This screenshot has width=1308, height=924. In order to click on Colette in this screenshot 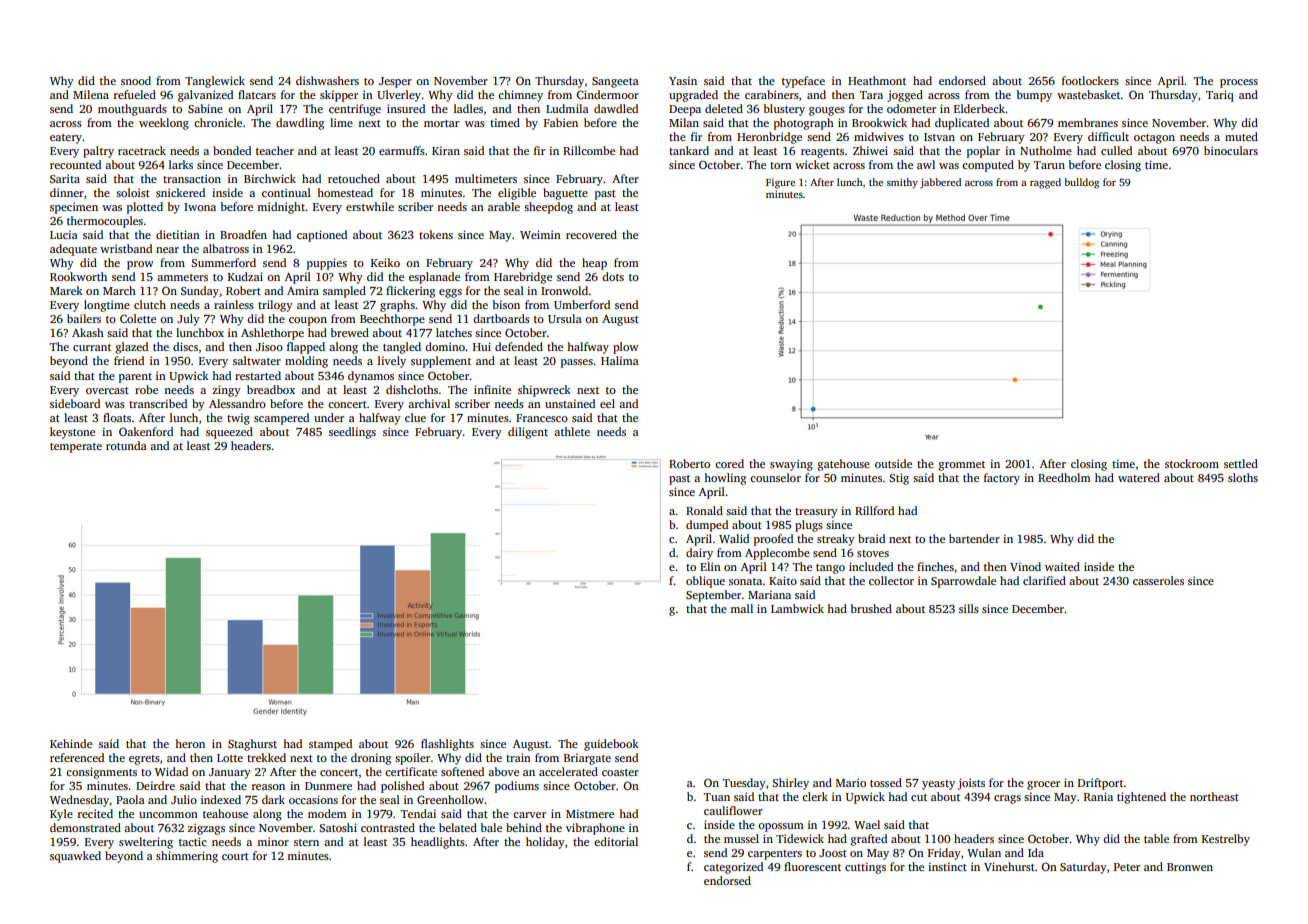, I will do `click(138, 318)`.
